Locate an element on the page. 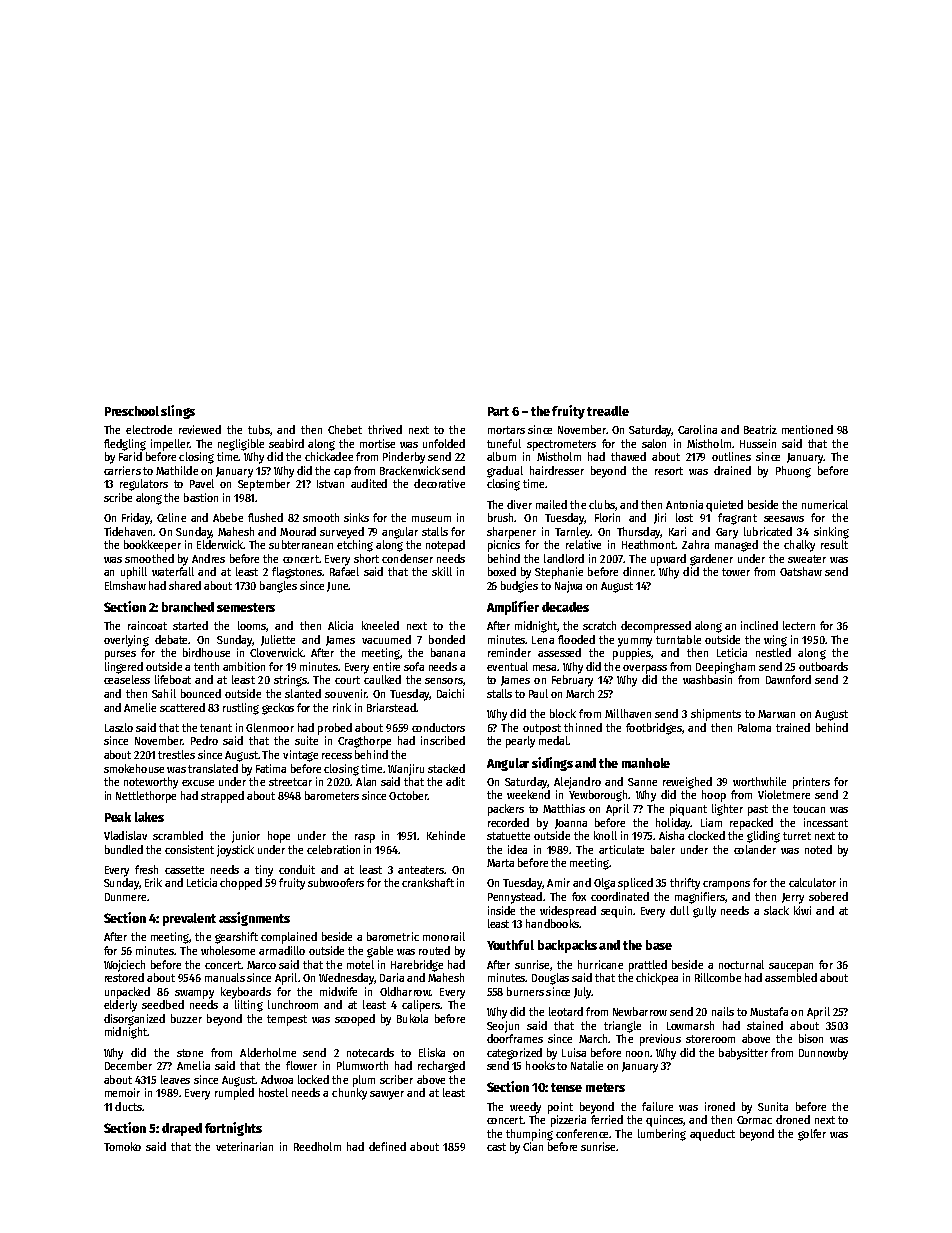 This image has height=1233, width=952. fledgling is located at coordinates (125, 445).
